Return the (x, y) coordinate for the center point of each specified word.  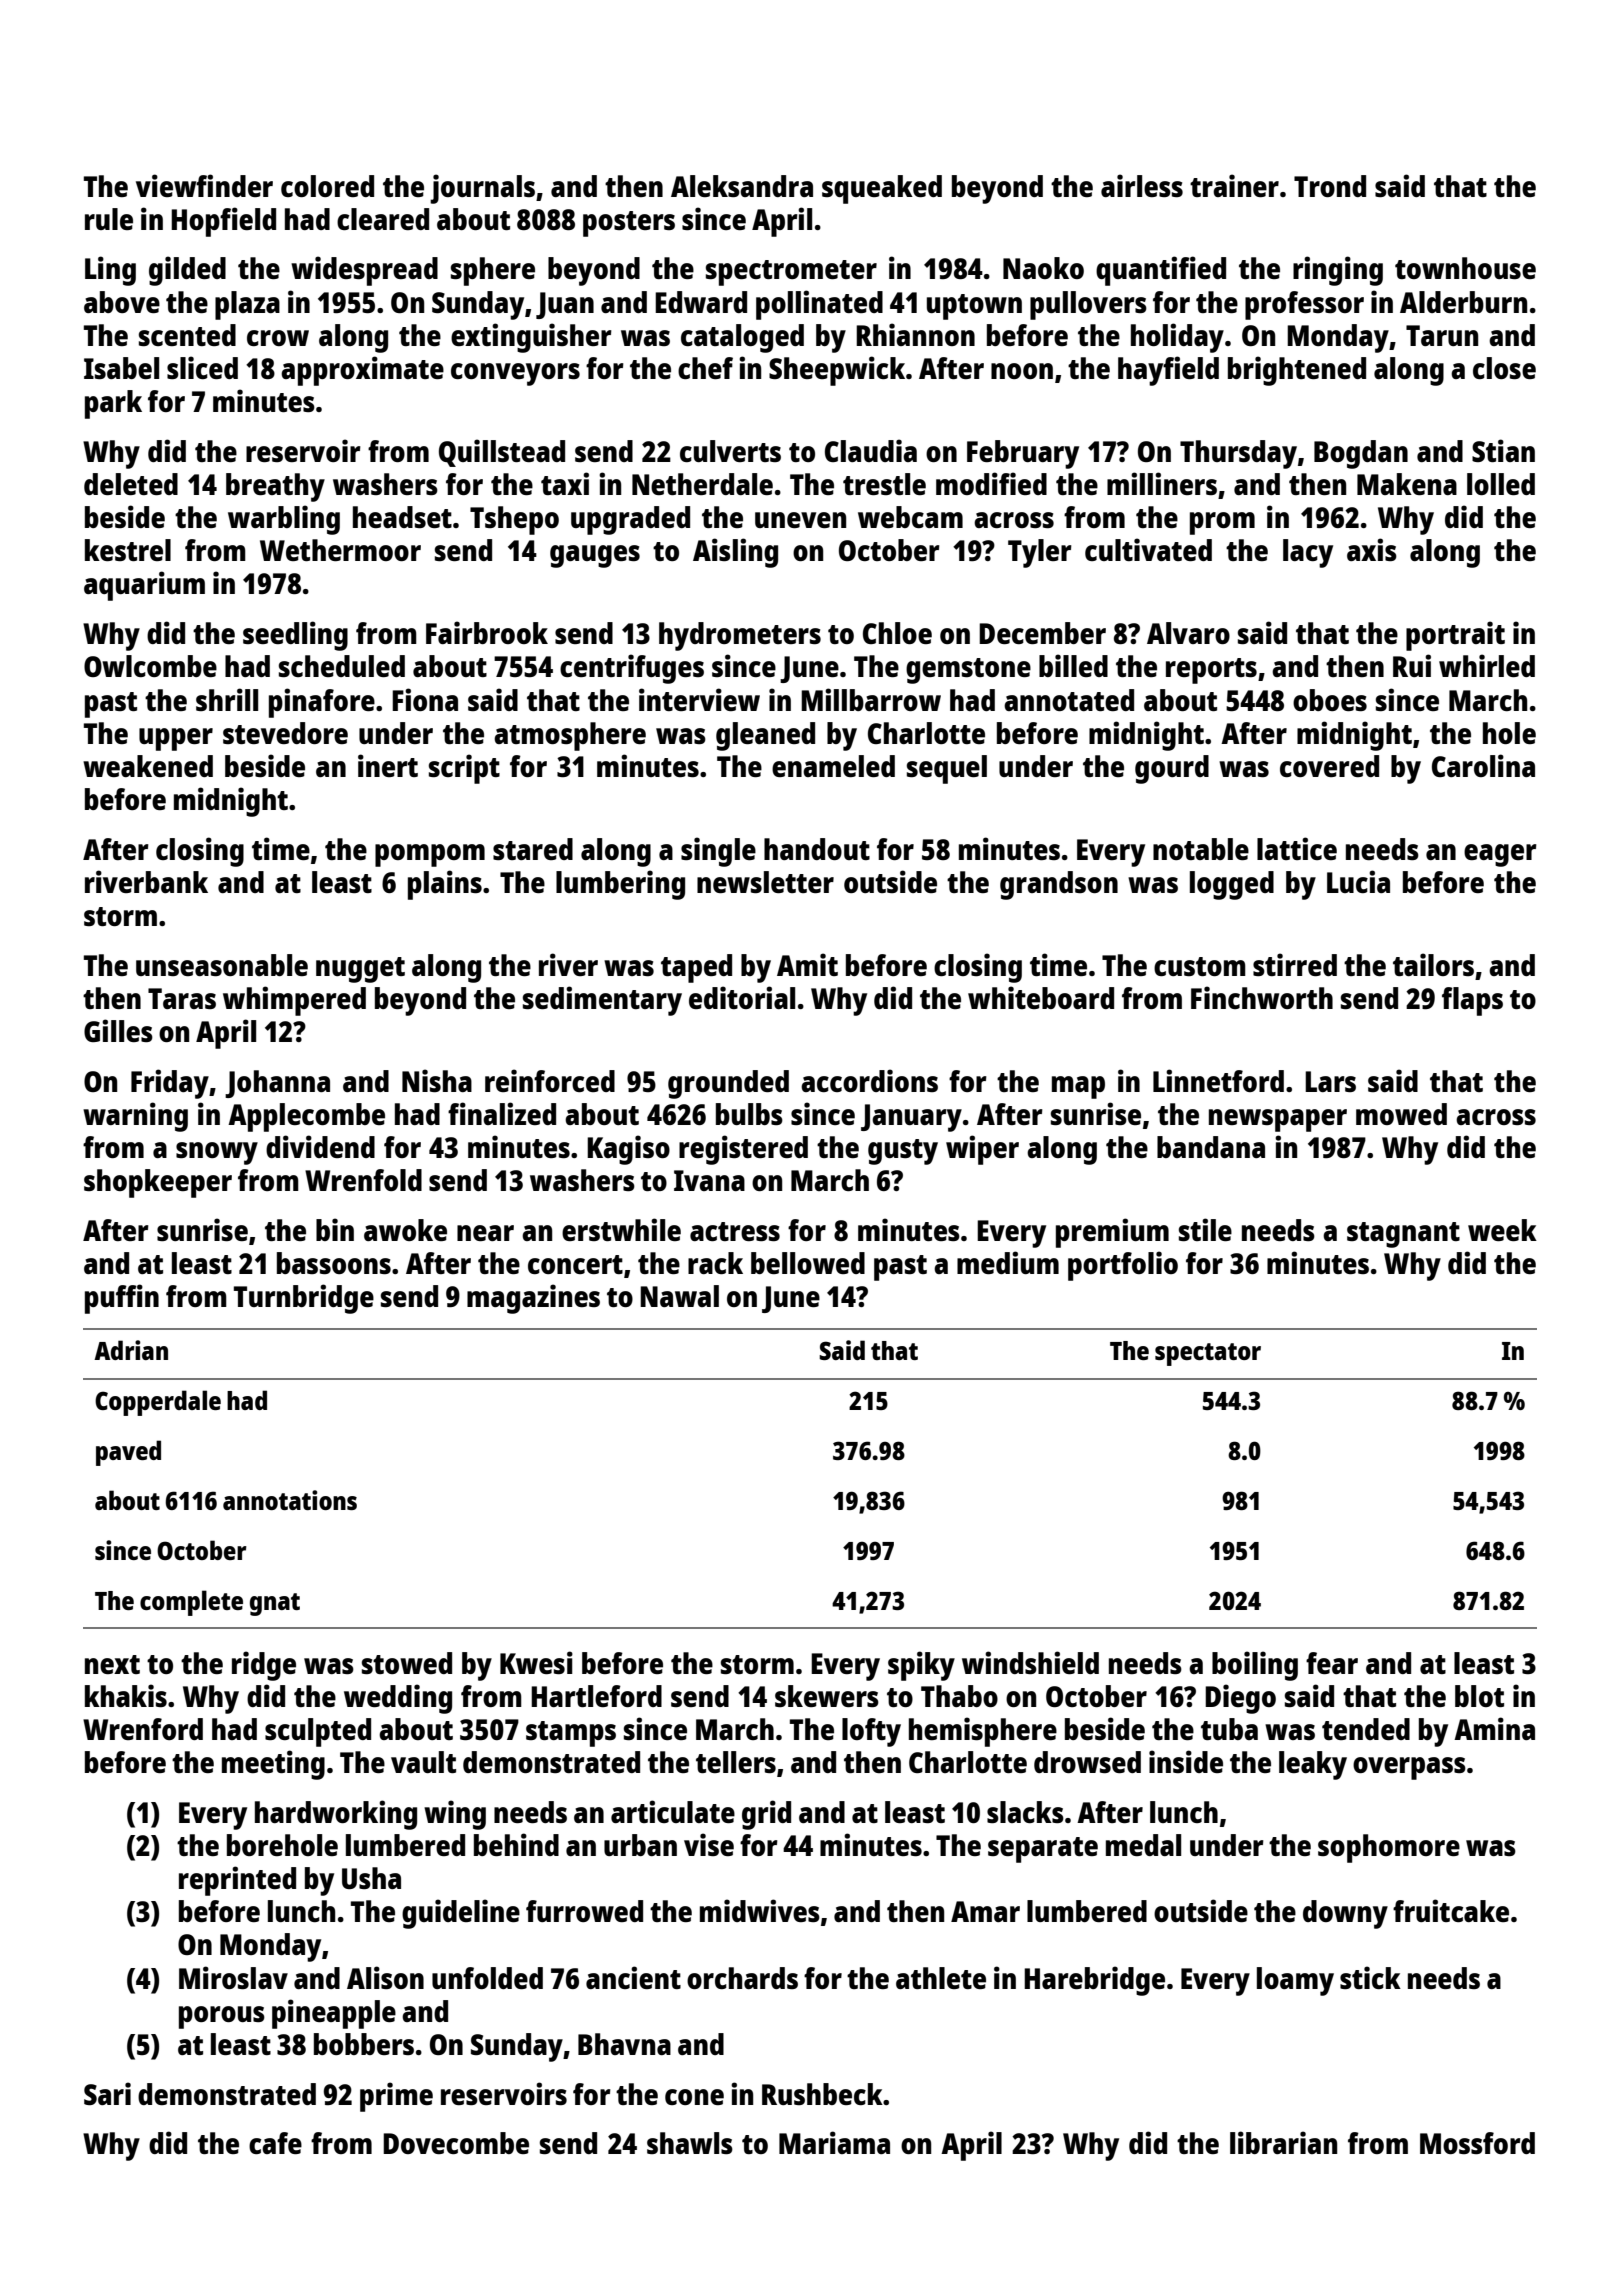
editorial (742, 997)
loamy (1295, 1981)
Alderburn (1463, 302)
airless (1142, 185)
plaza (247, 305)
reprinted (237, 1881)
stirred (1295, 964)
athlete (941, 1978)
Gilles (118, 1030)
